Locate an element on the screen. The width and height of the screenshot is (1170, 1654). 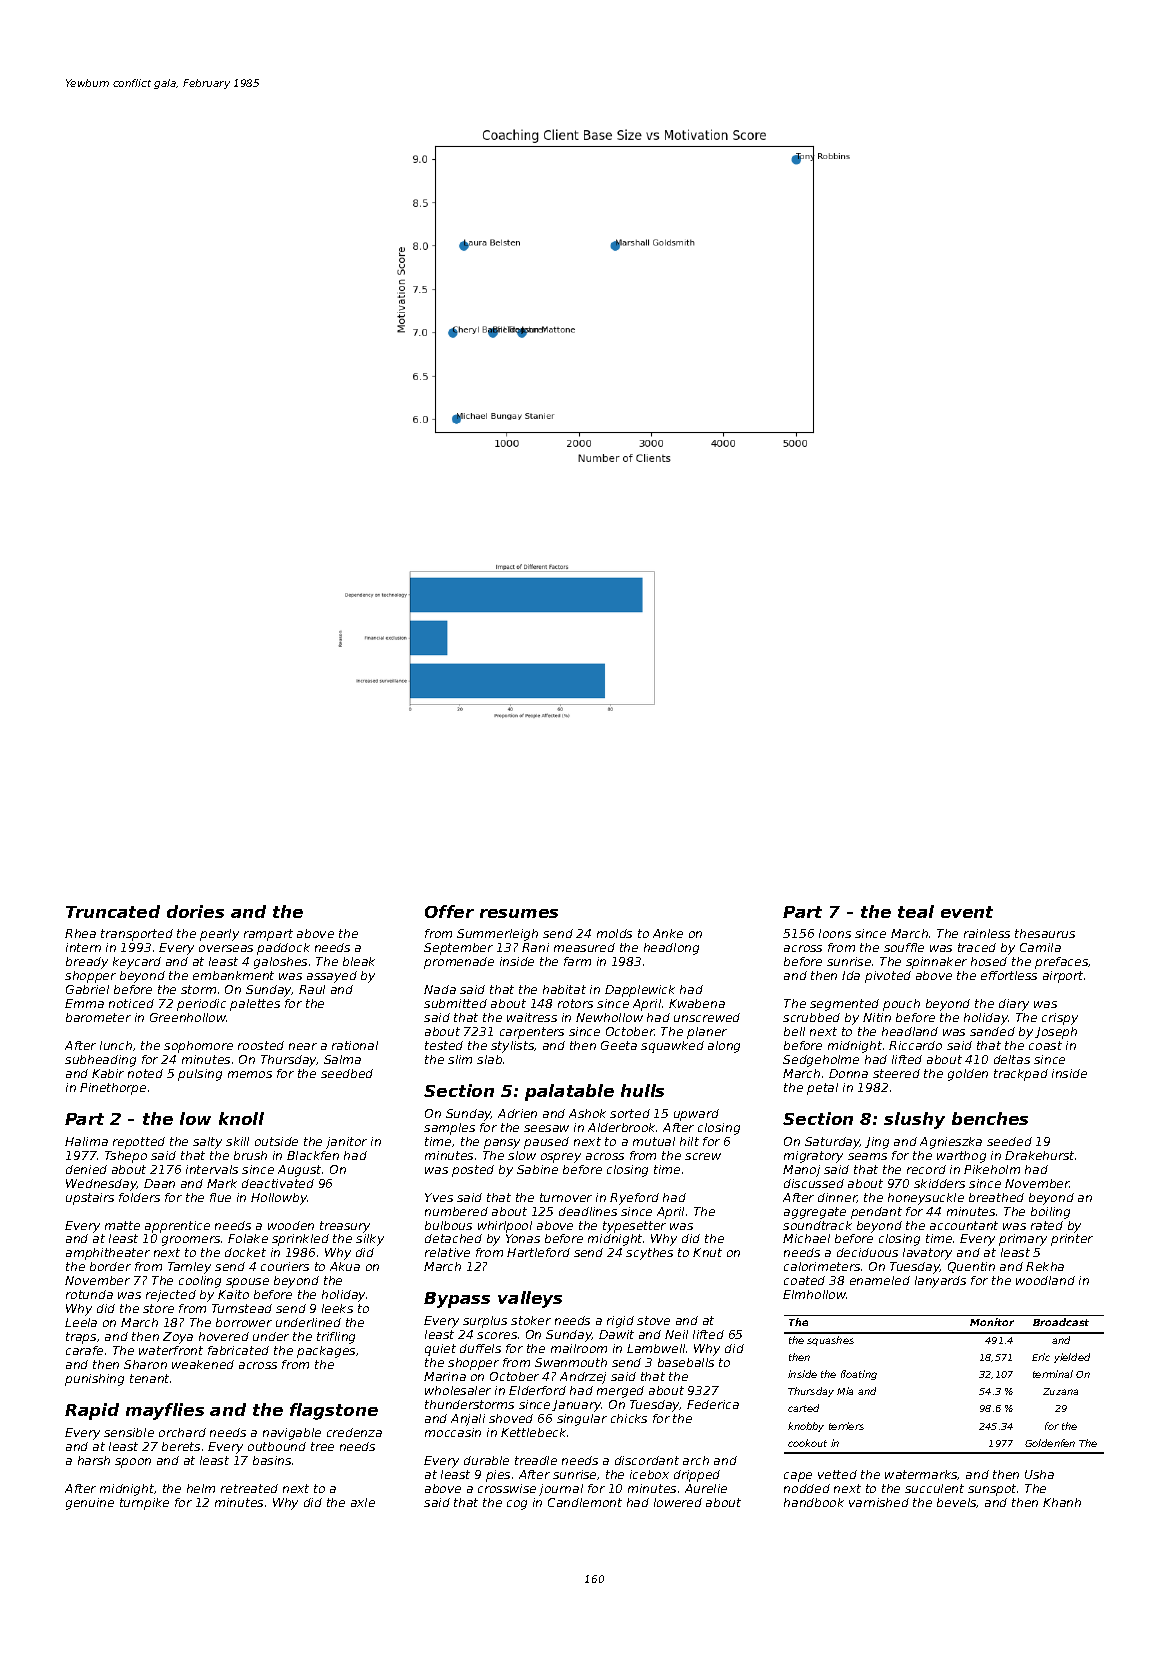
event is located at coordinates (967, 912).
